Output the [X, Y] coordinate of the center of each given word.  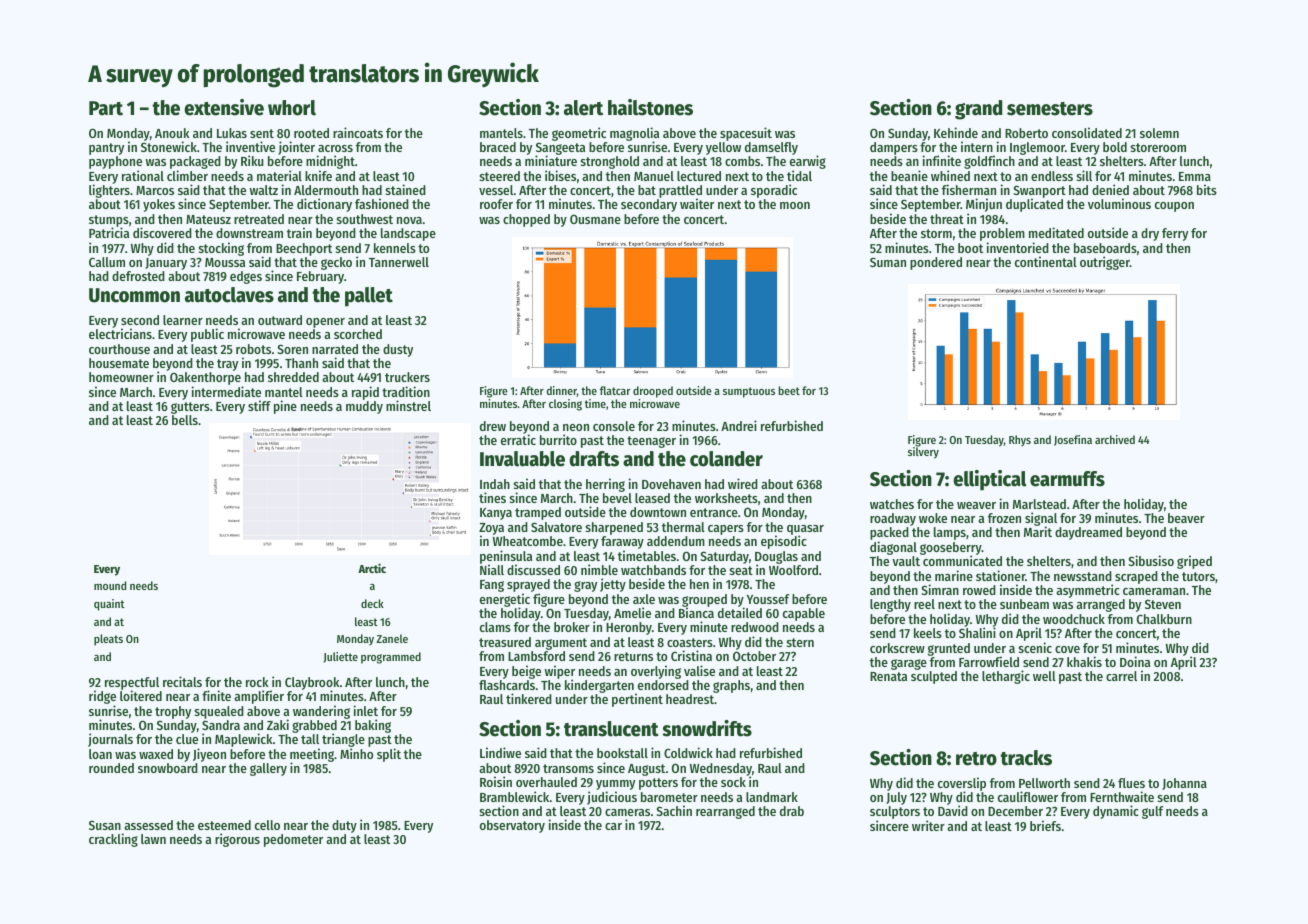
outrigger [1105, 263]
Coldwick [688, 752]
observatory [512, 826]
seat [741, 570]
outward [280, 320]
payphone [115, 162]
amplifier [259, 697]
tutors [1198, 576]
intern [977, 146]
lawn [153, 839]
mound [110, 585]
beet [789, 390]
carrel [1121, 676]
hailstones [650, 107]
